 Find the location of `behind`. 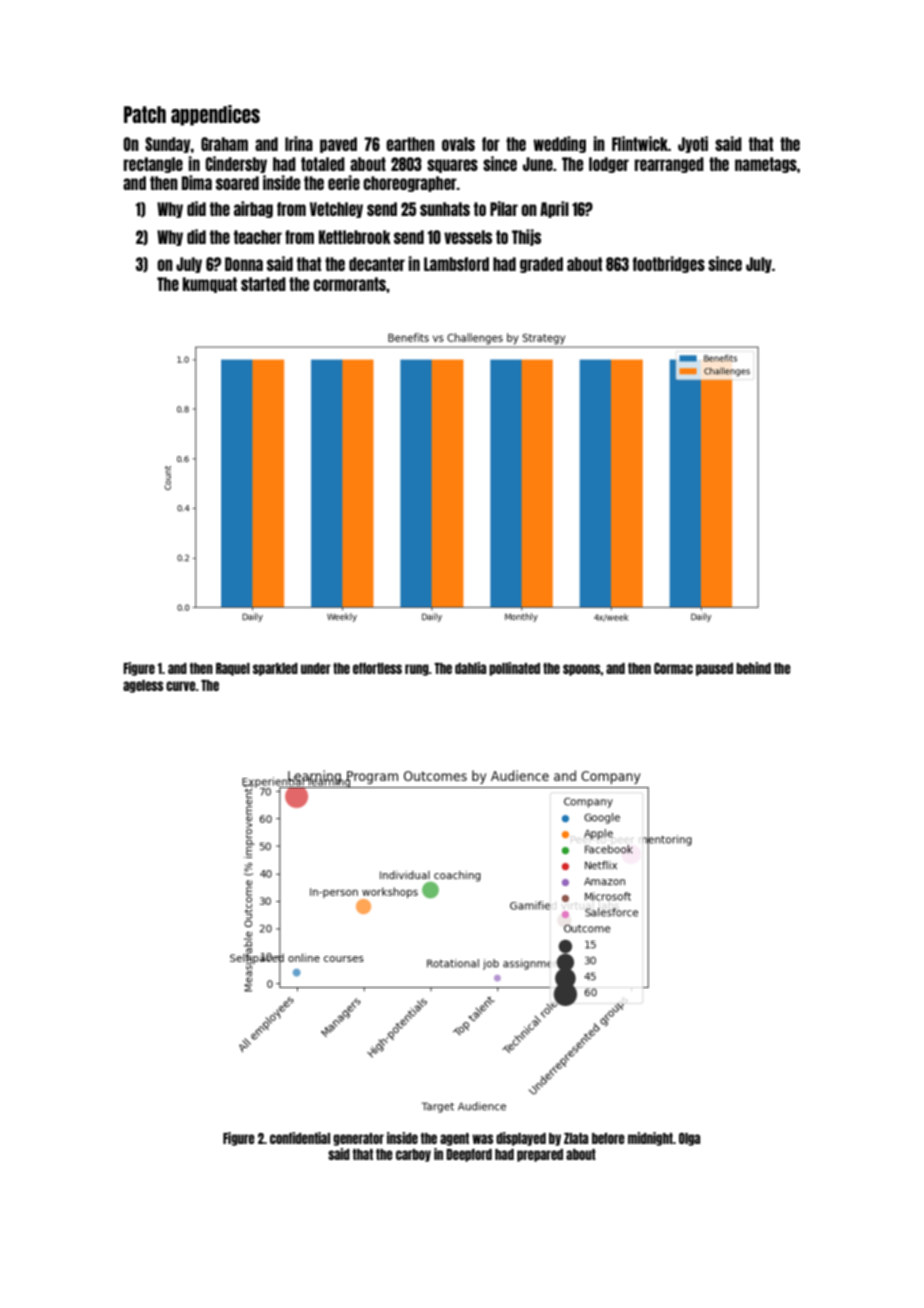

behind is located at coordinates (753, 668).
